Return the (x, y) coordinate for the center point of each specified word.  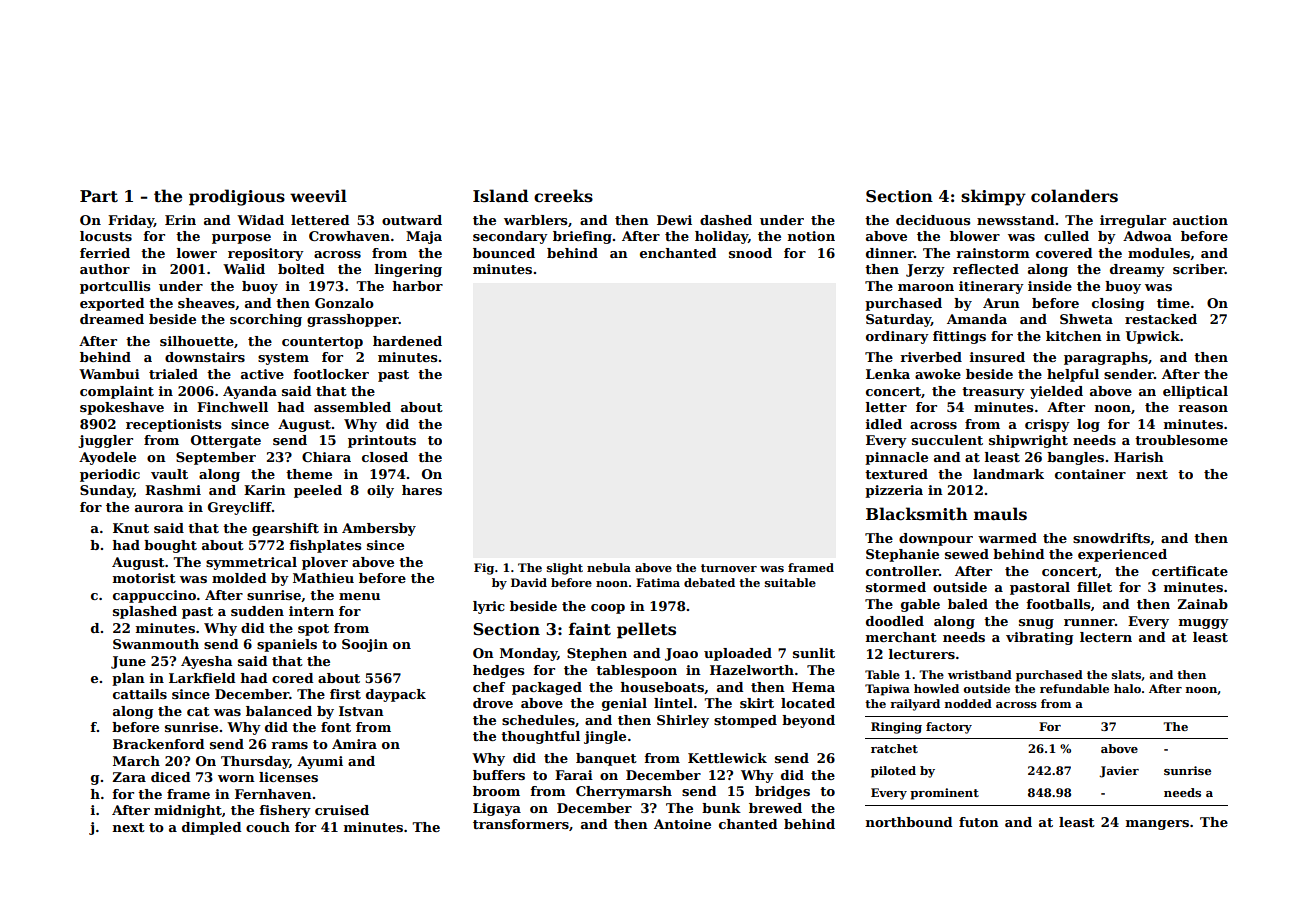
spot (313, 630)
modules (1159, 253)
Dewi (674, 220)
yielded (1056, 392)
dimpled (212, 828)
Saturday (898, 320)
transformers (521, 824)
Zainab (1202, 604)
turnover (729, 568)
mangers (1157, 825)
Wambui (109, 374)
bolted (301, 269)
